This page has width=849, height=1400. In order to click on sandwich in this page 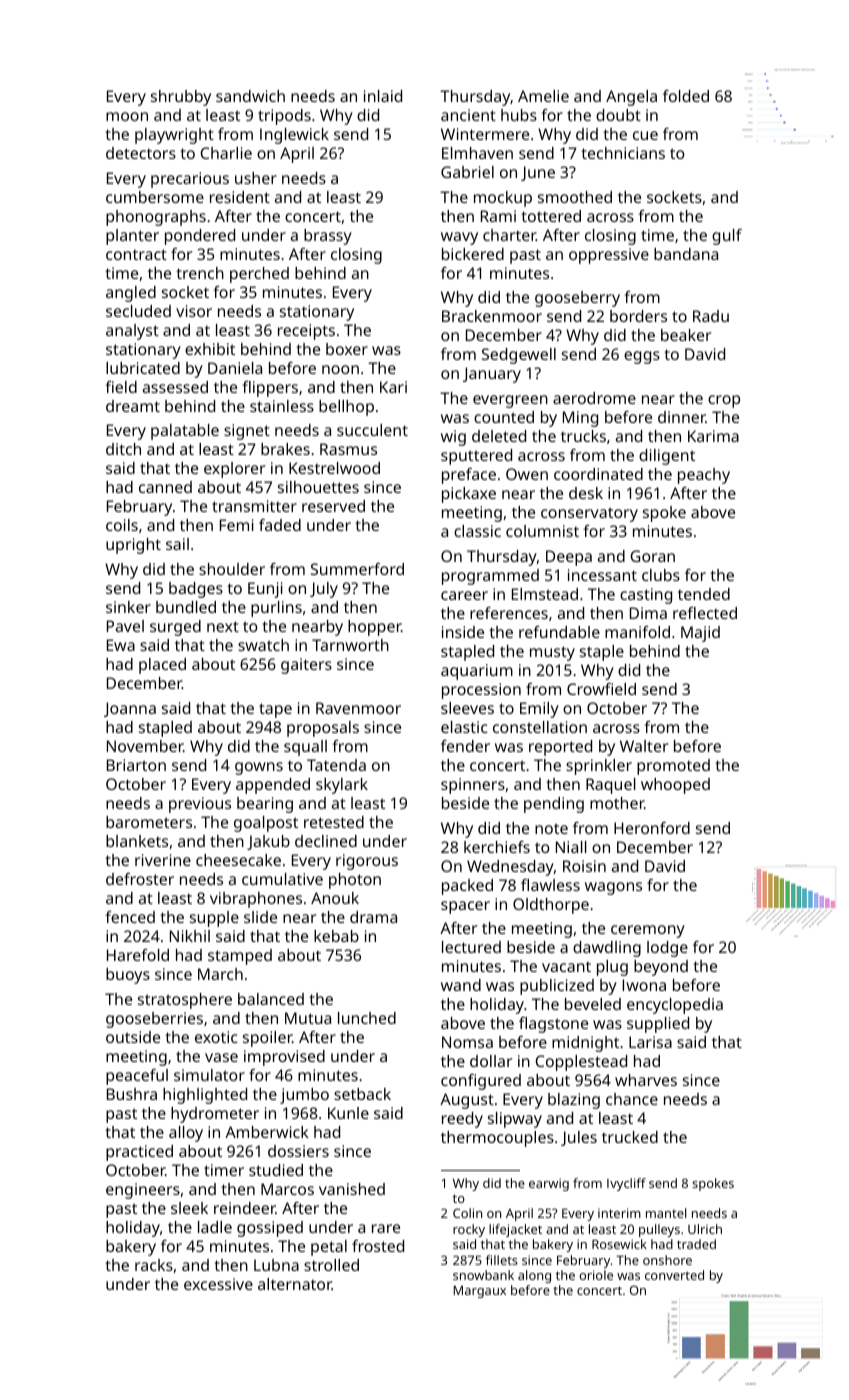, I will do `click(250, 96)`.
